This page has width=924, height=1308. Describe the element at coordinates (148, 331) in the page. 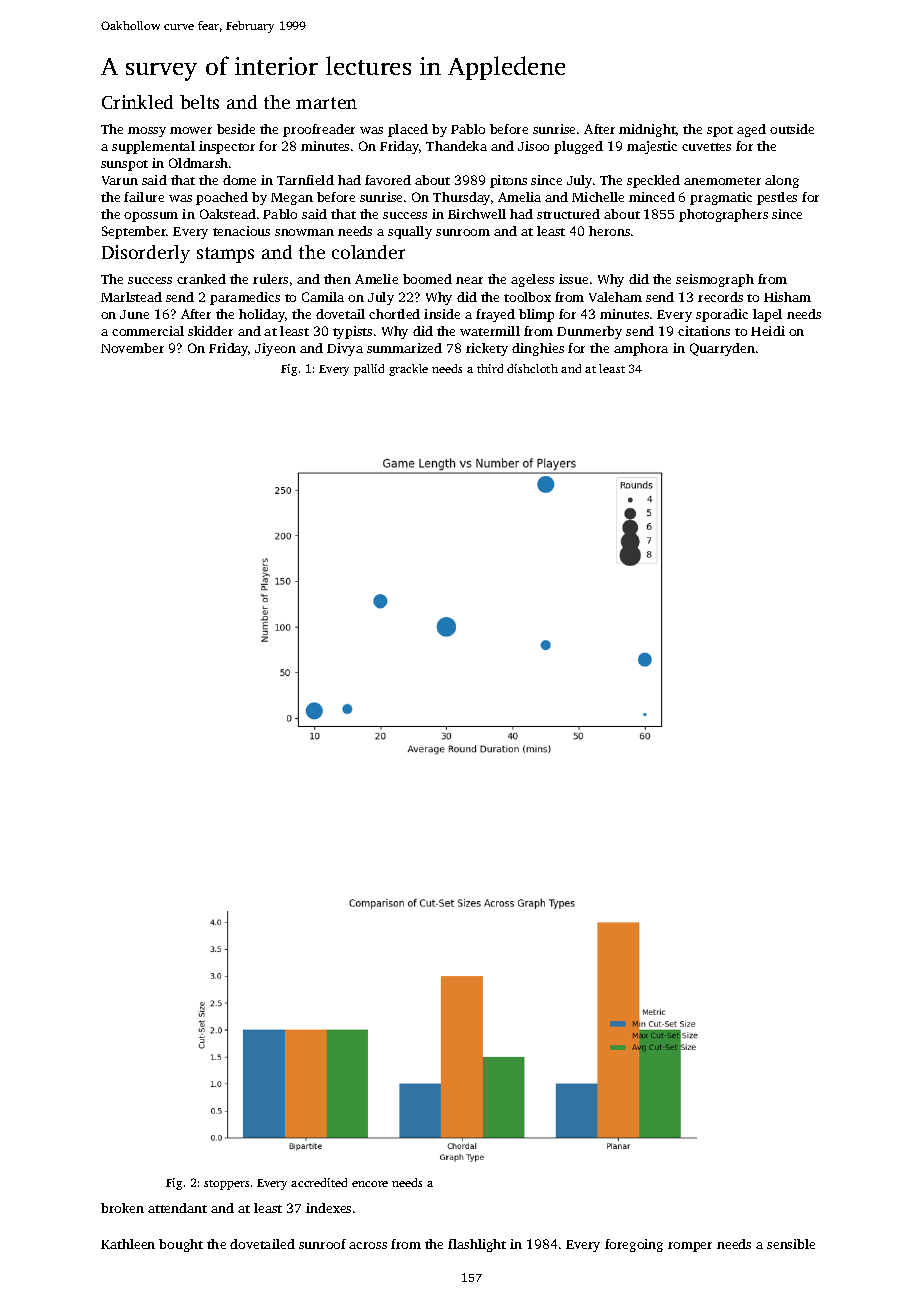

I see `commercial` at that location.
